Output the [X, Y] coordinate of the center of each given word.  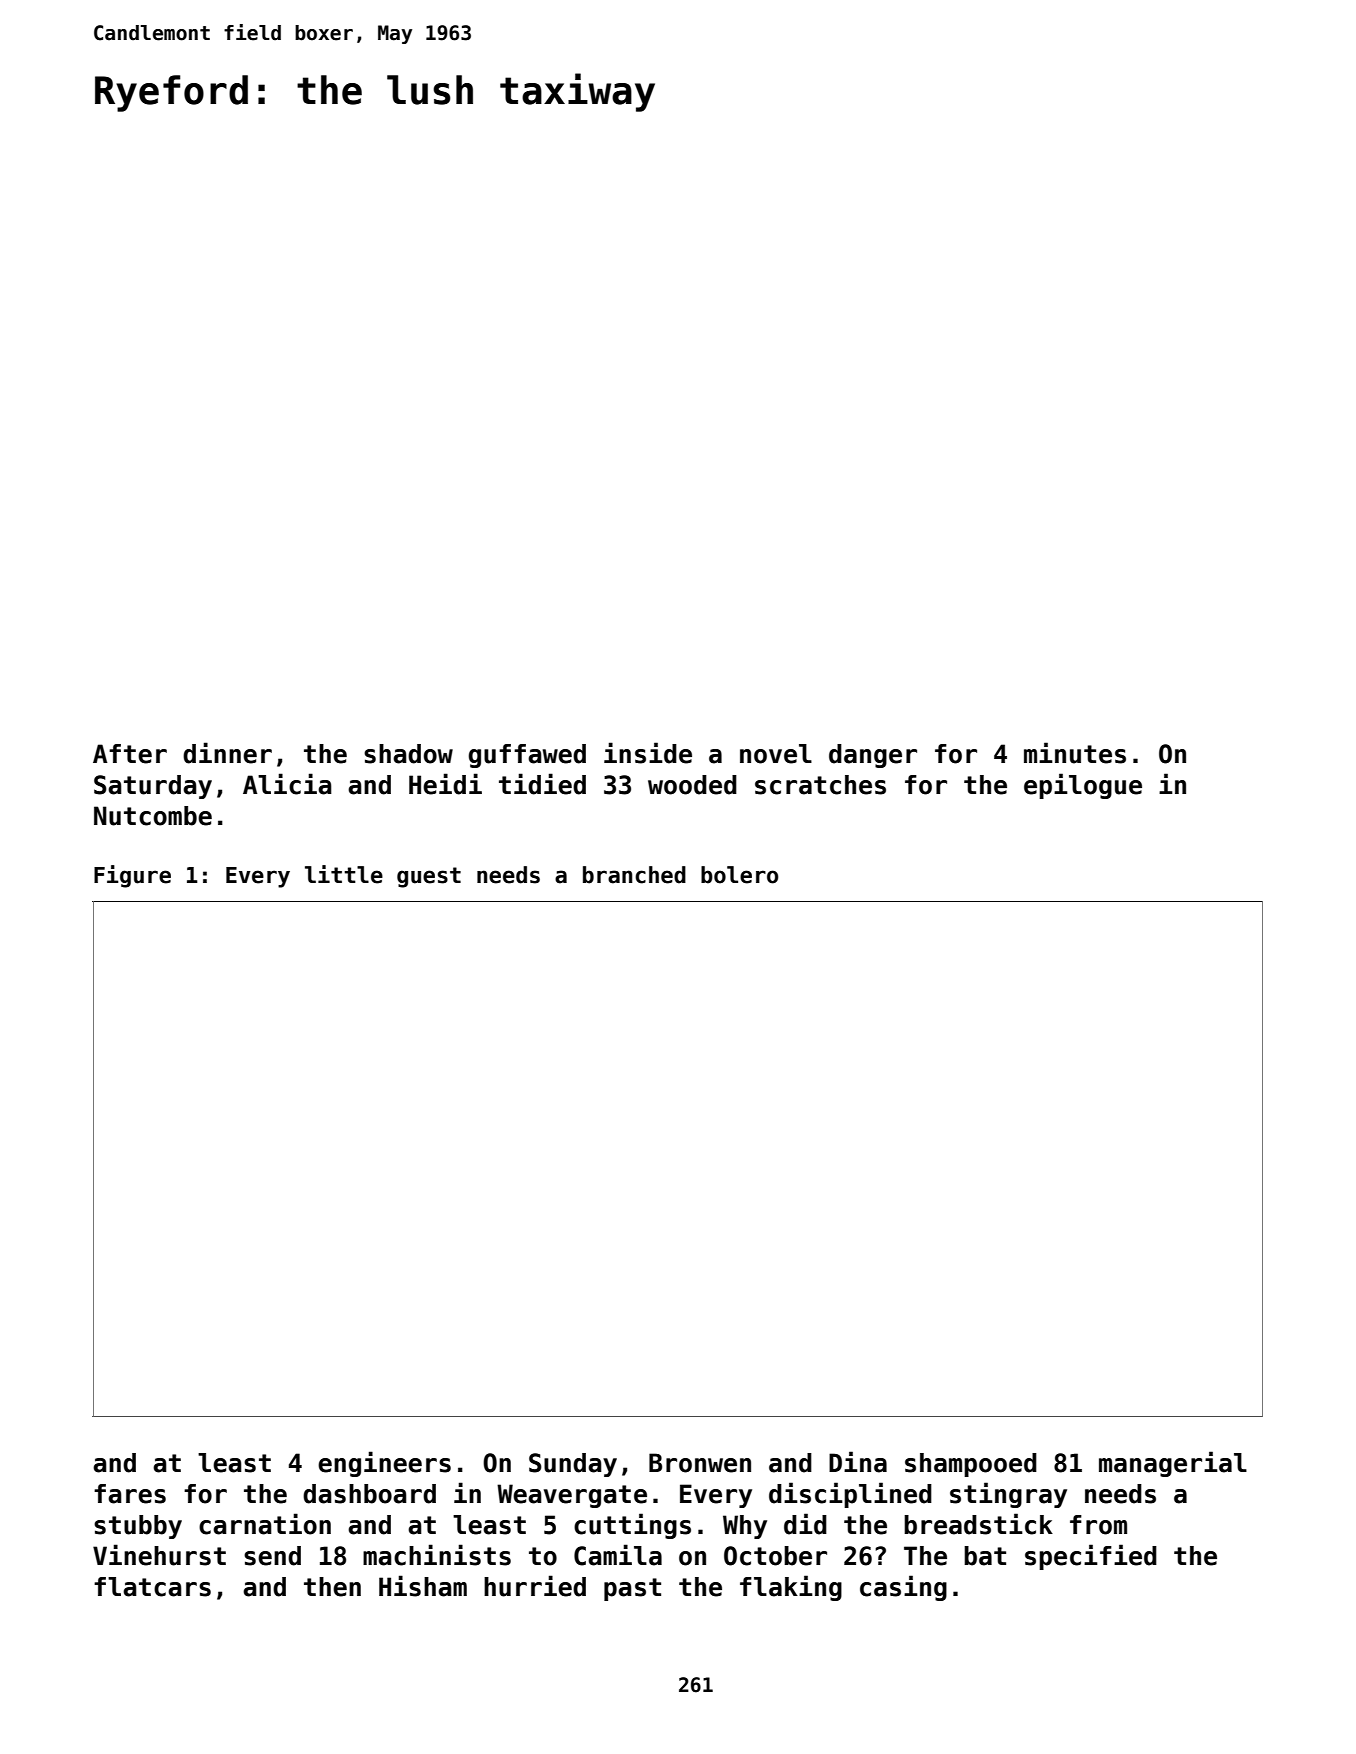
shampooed [971, 1465]
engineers [384, 1464]
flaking [791, 1588]
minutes [1075, 753]
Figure [132, 876]
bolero [739, 875]
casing [903, 1588]
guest [429, 877]
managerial [1173, 1464]
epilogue [1083, 786]
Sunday [573, 1465]
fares [130, 1494]
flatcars [152, 1587]
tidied [542, 784]
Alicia [287, 784]
